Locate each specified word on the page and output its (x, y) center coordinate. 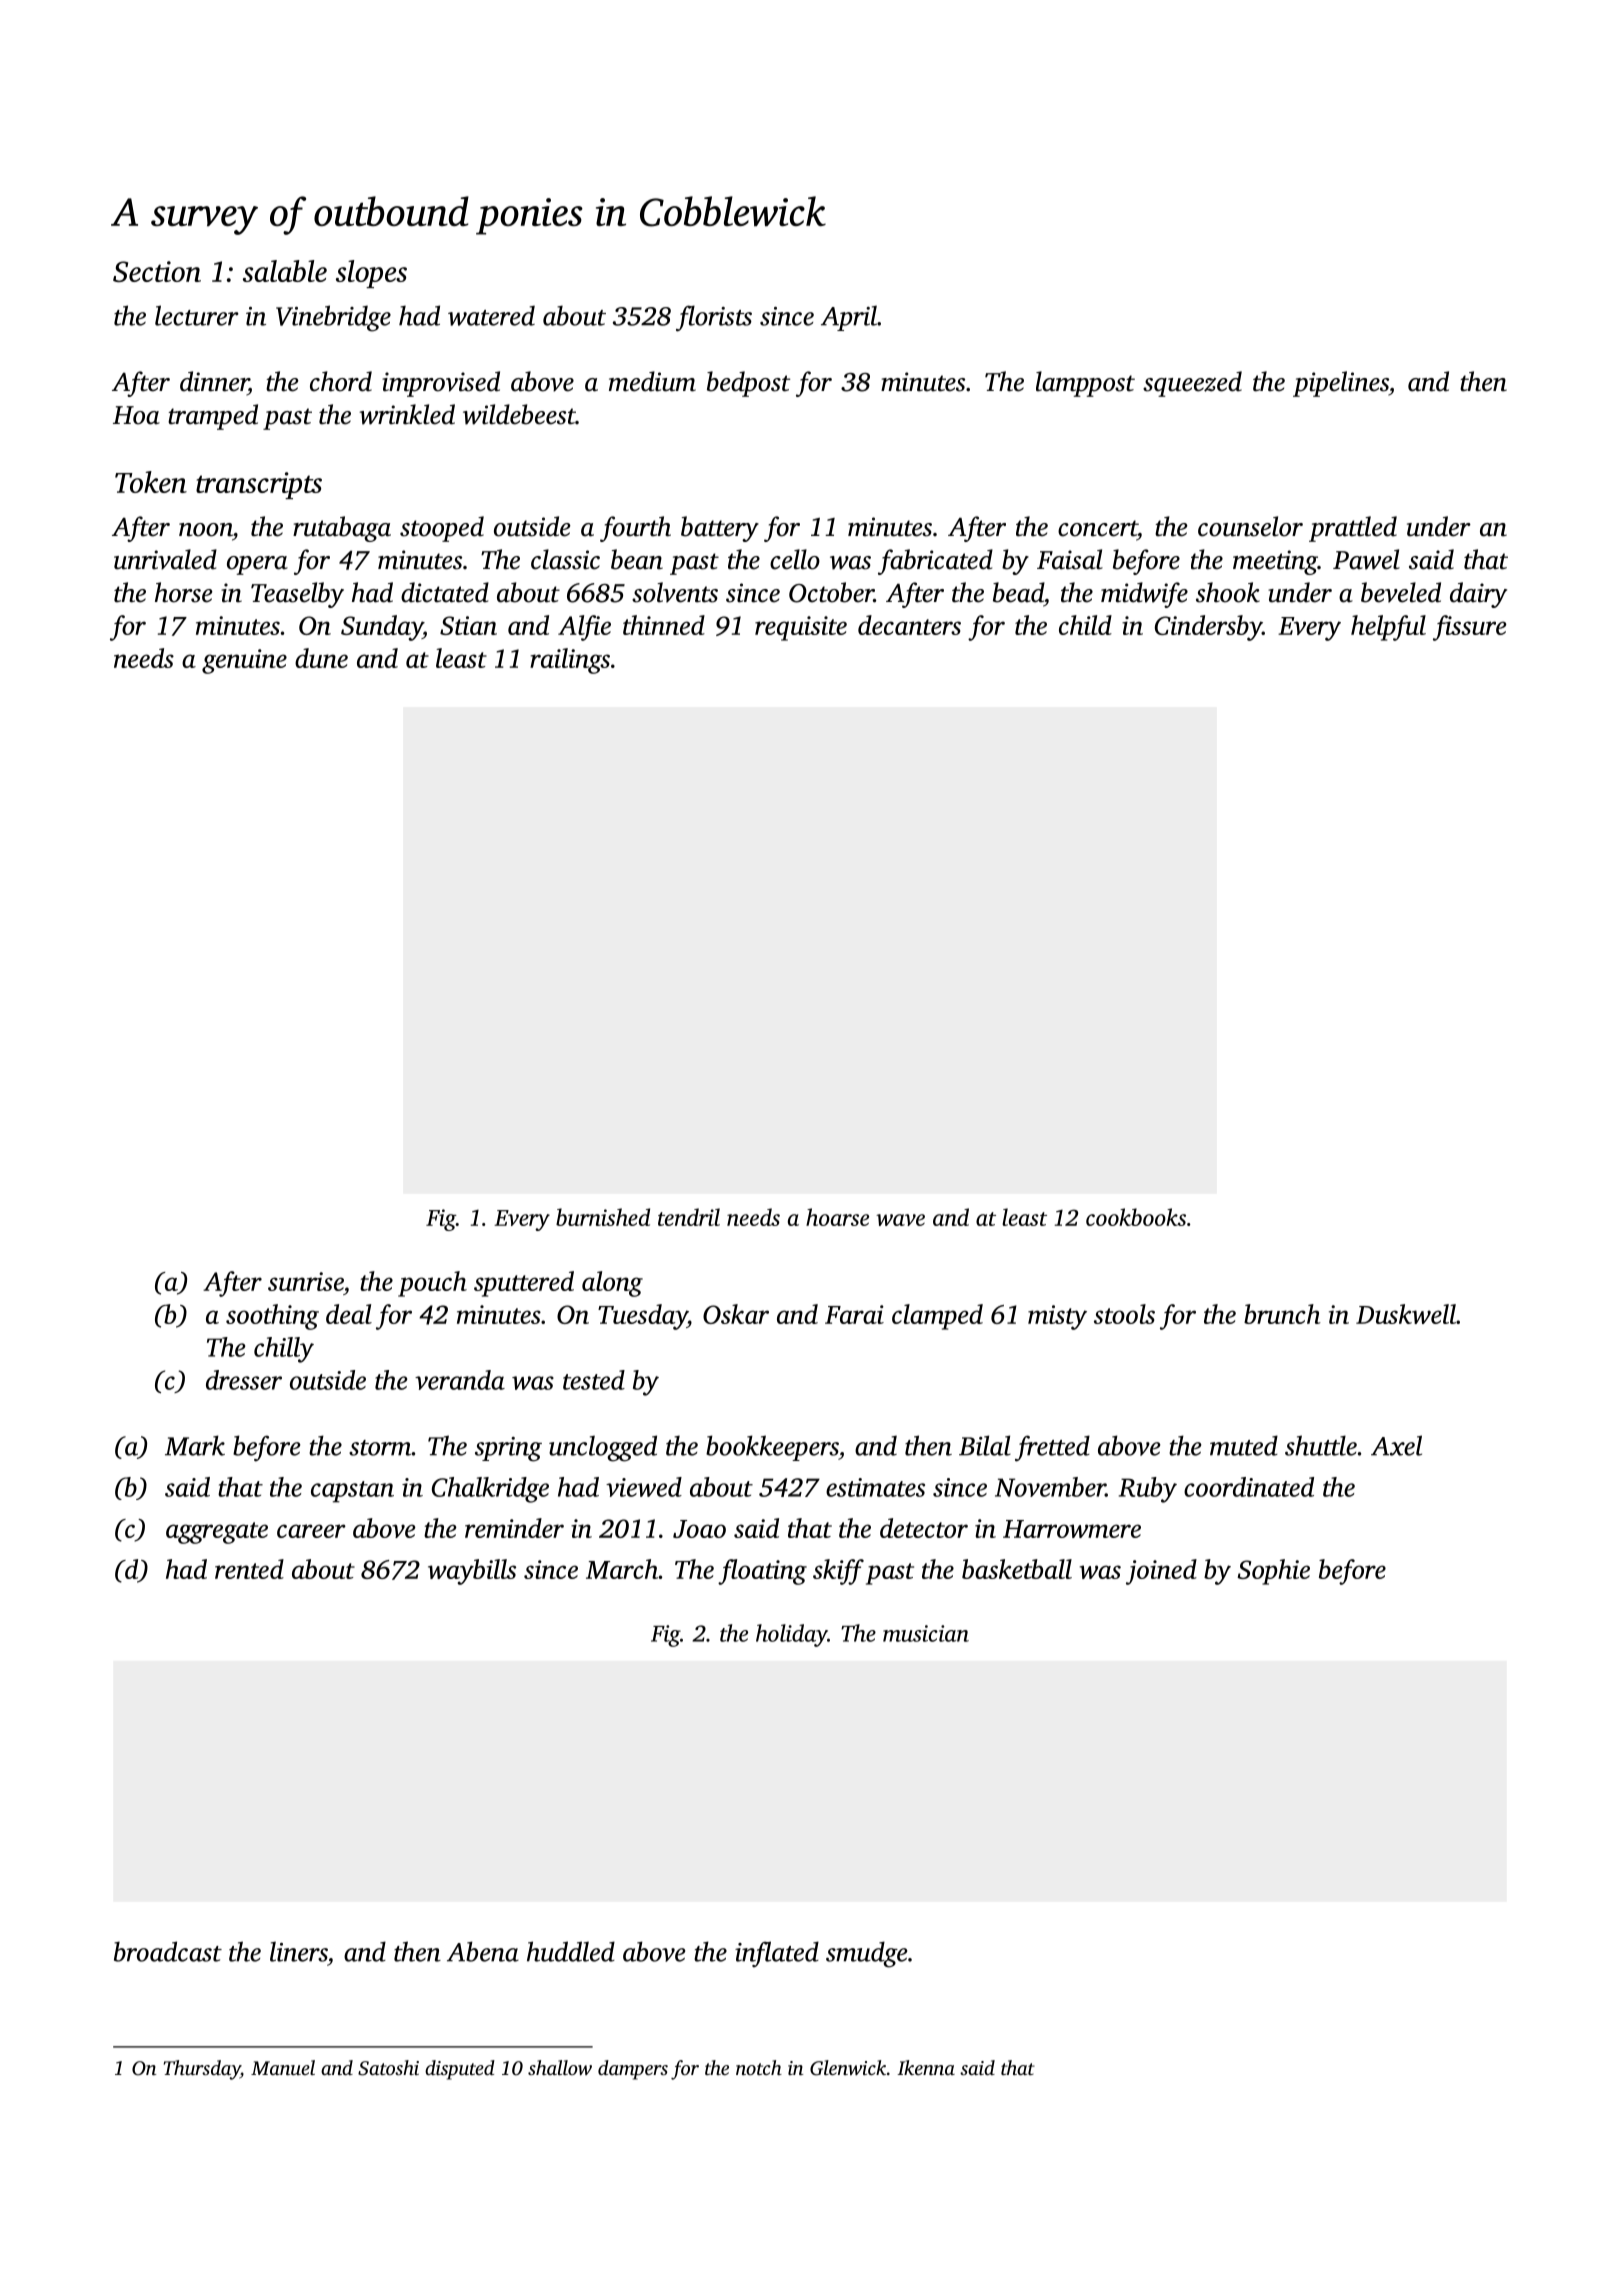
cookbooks (1136, 1217)
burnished (603, 1217)
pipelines (1341, 384)
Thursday (202, 2070)
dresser (244, 1380)
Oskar (736, 1314)
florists (714, 318)
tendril (689, 1217)
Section (157, 271)
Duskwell (1406, 1314)
